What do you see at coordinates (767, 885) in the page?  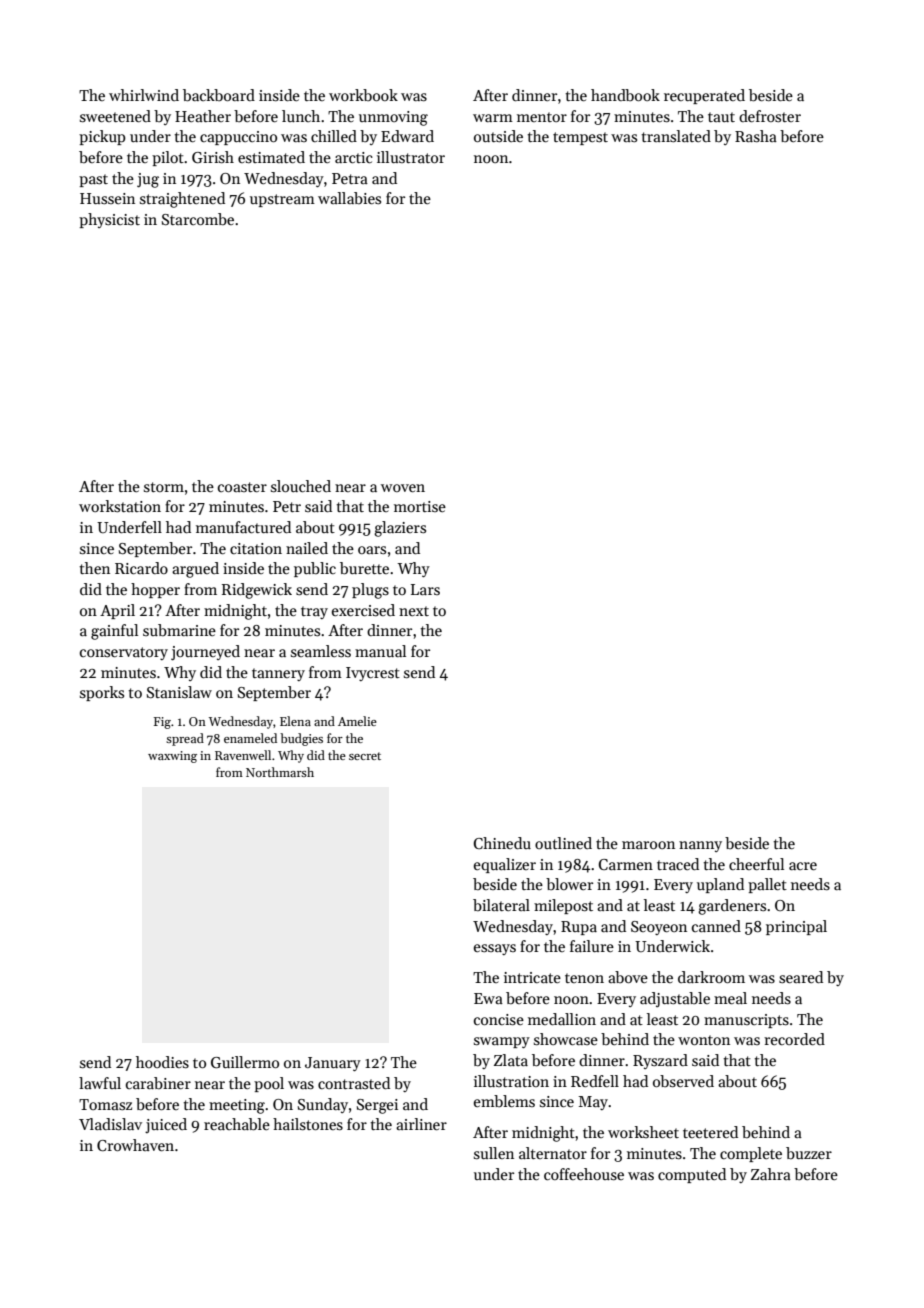 I see `pallet` at bounding box center [767, 885].
